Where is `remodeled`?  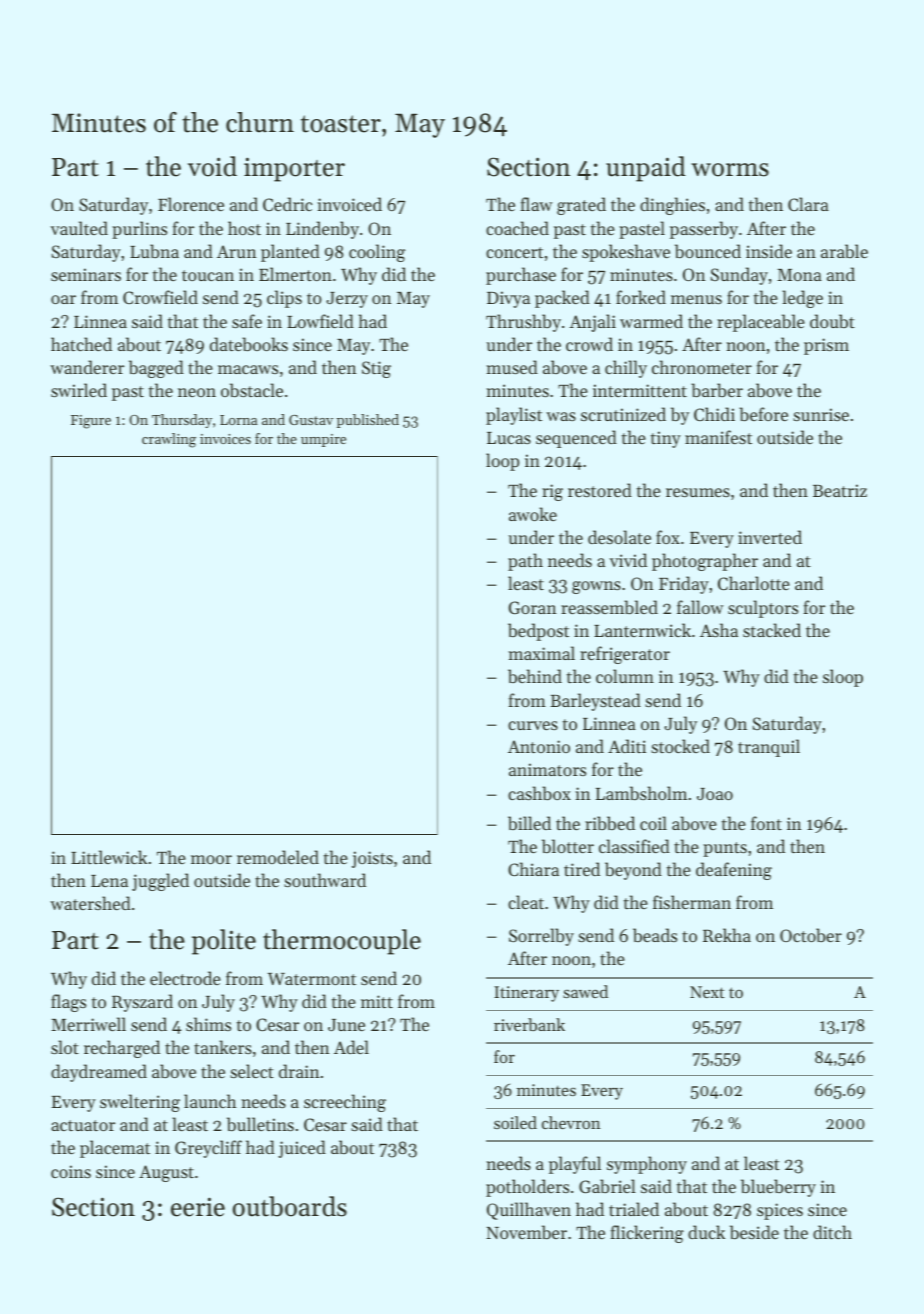 remodeled is located at coordinates (278, 857).
